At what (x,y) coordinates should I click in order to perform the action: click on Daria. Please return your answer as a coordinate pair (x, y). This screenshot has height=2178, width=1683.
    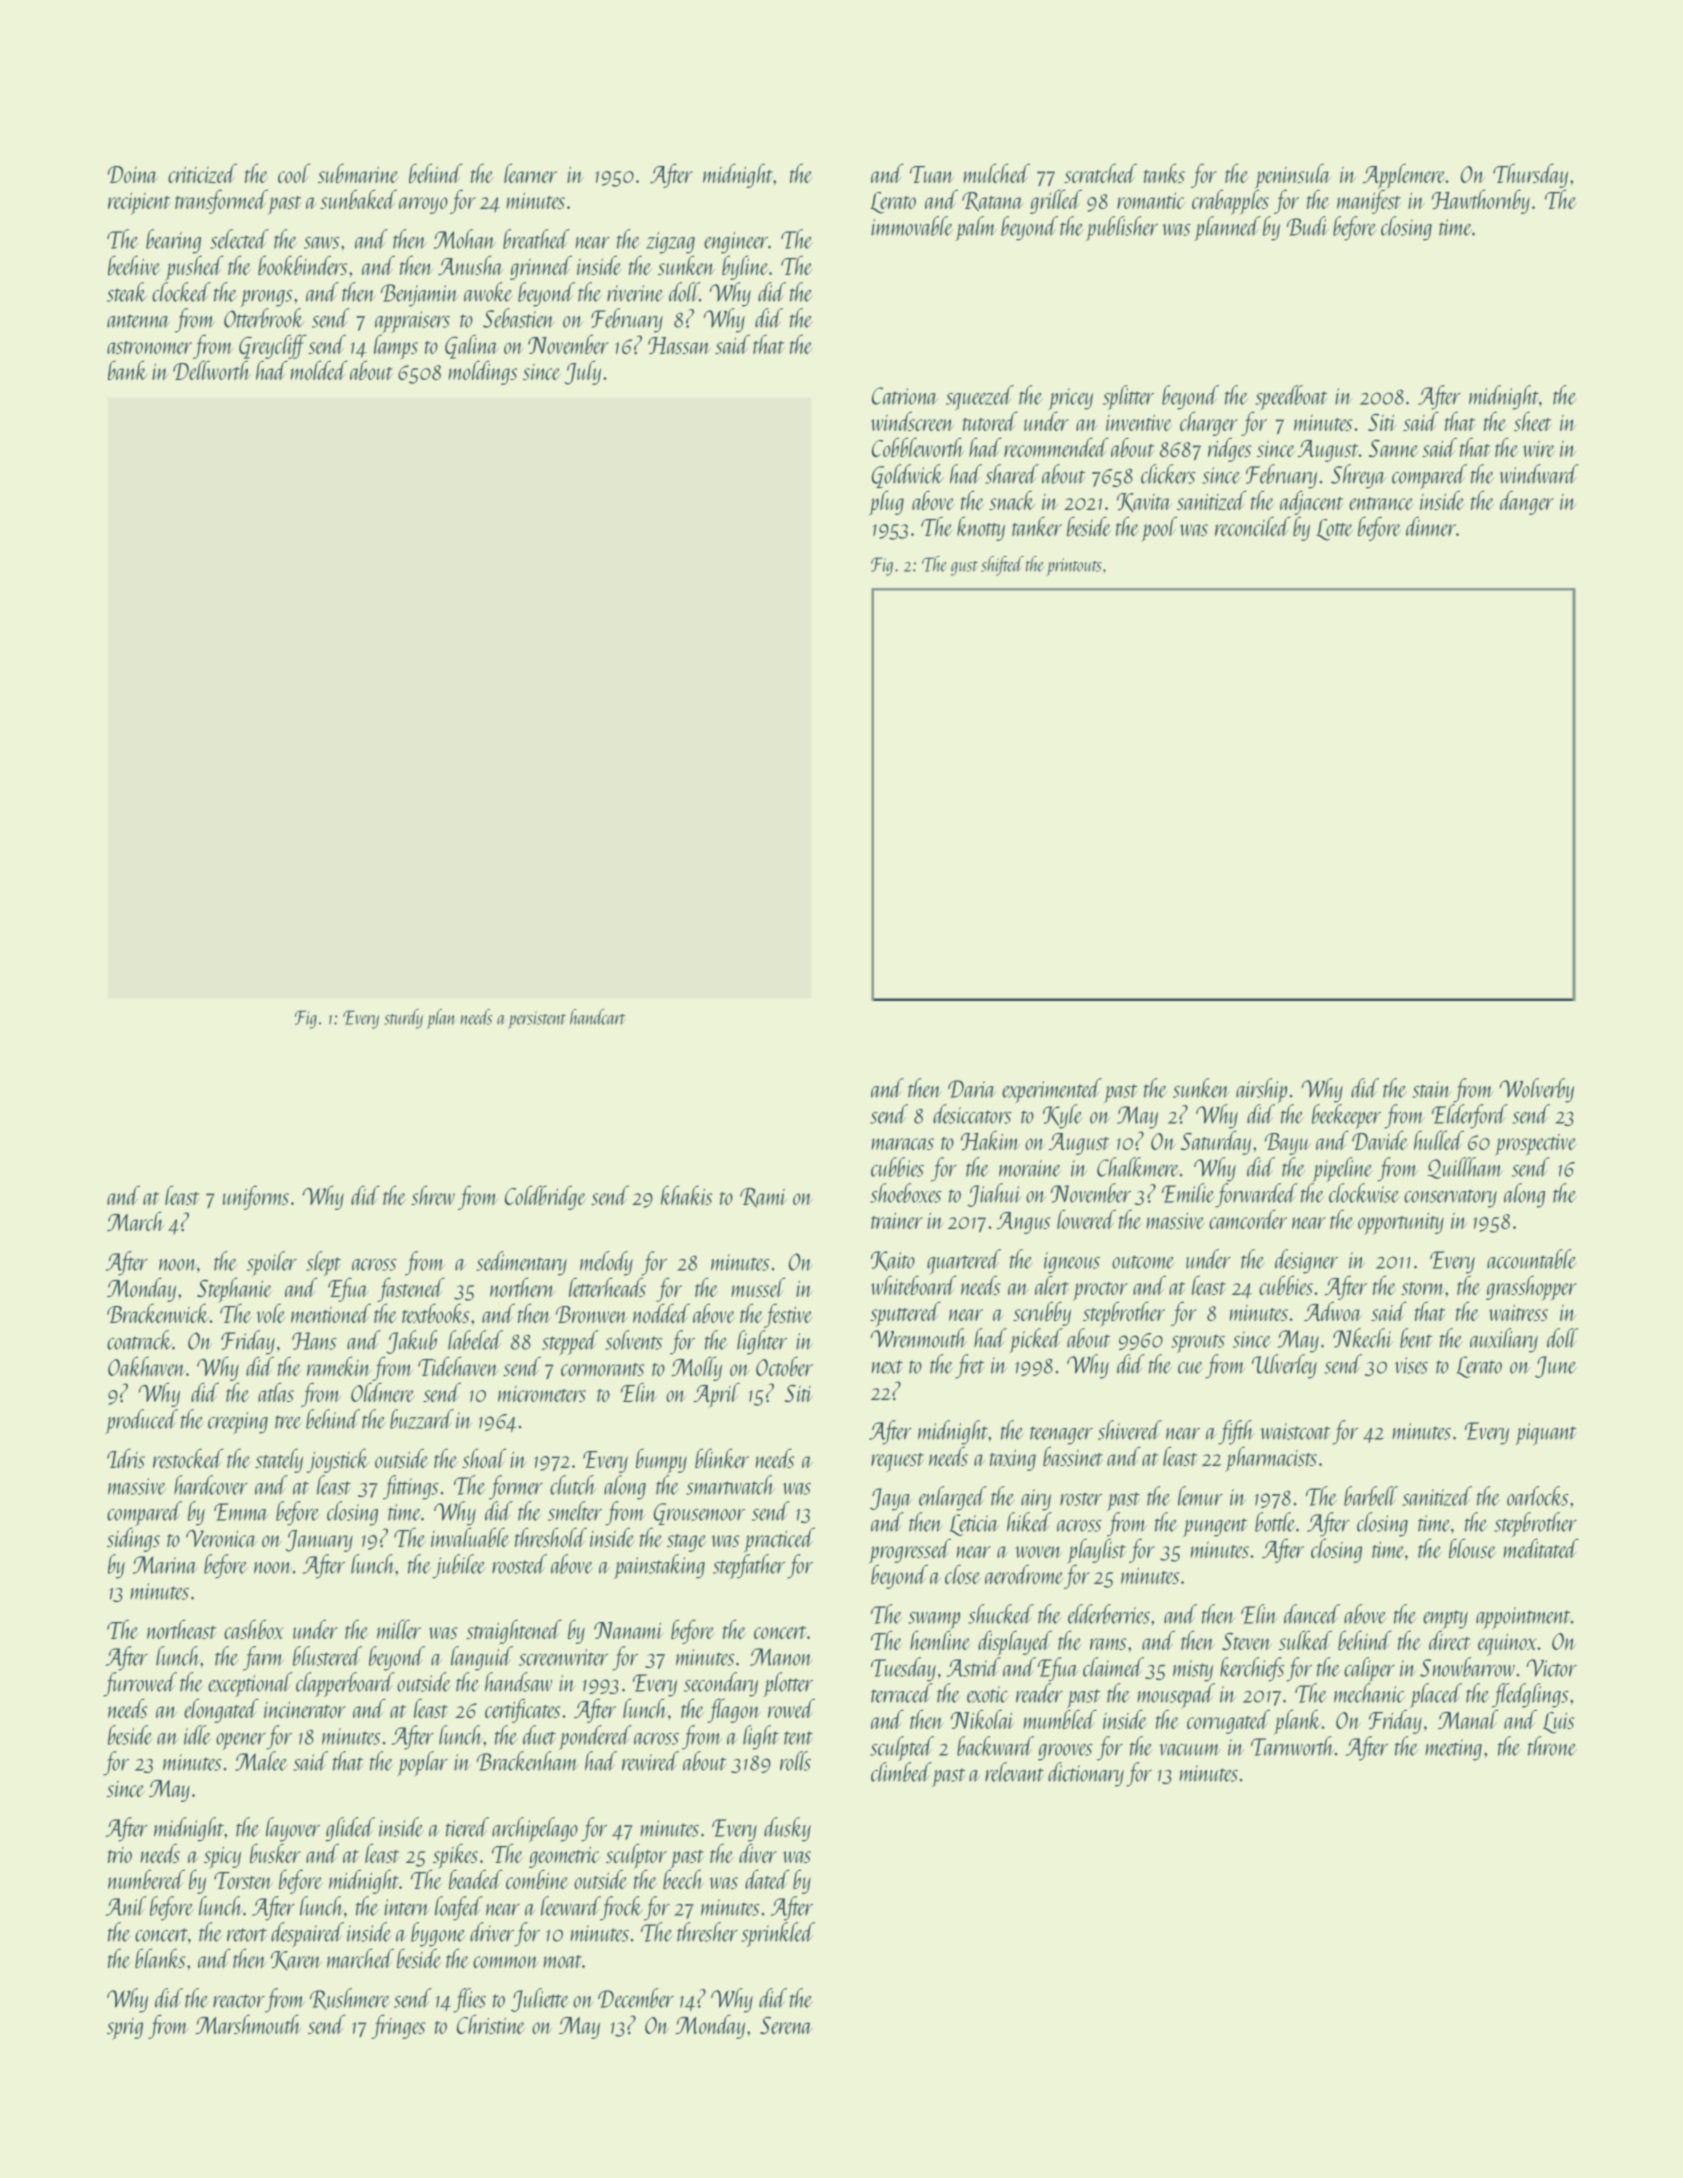
    Looking at the image, I should click on (972, 1089).
